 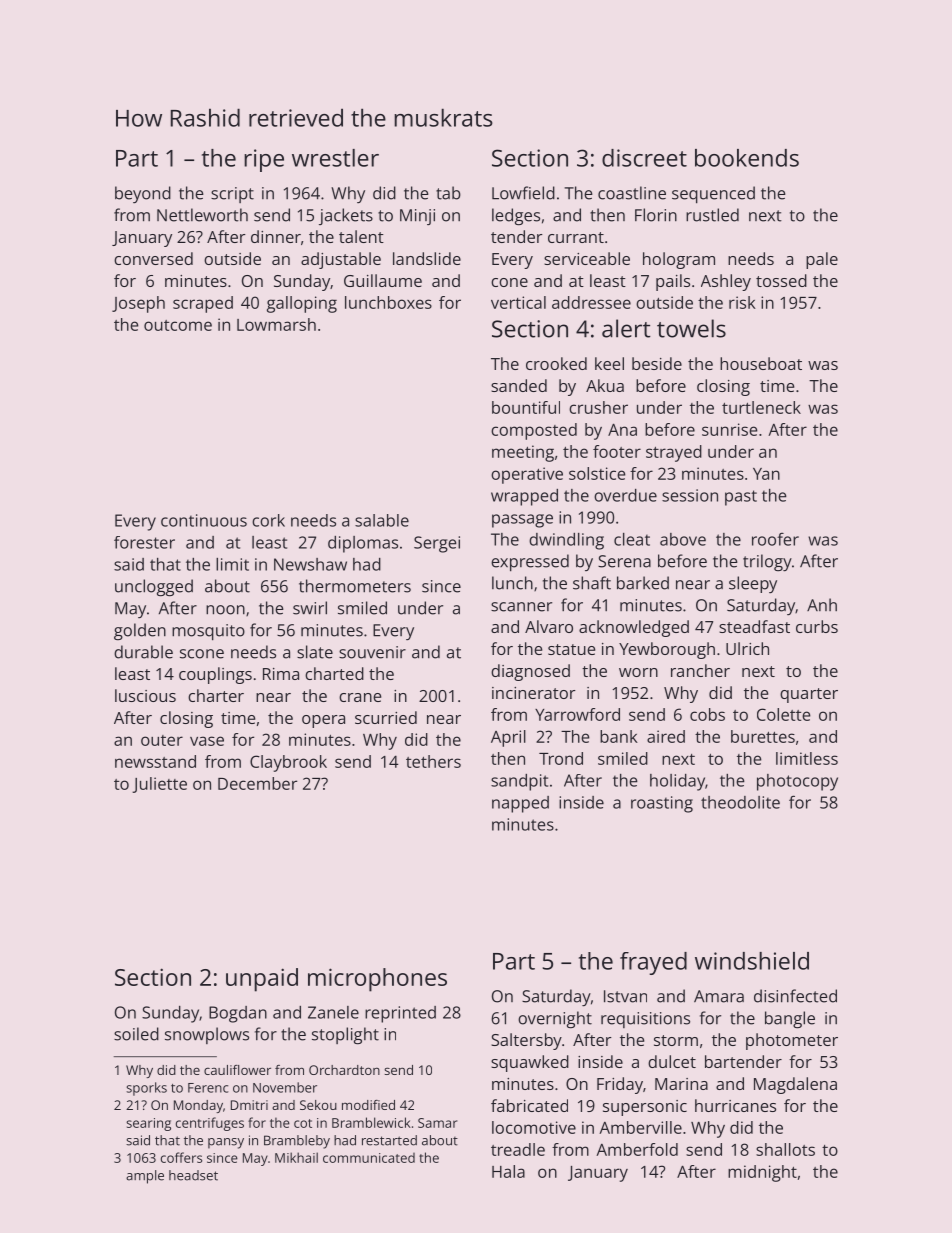 I want to click on cauliflower, so click(x=237, y=1070).
